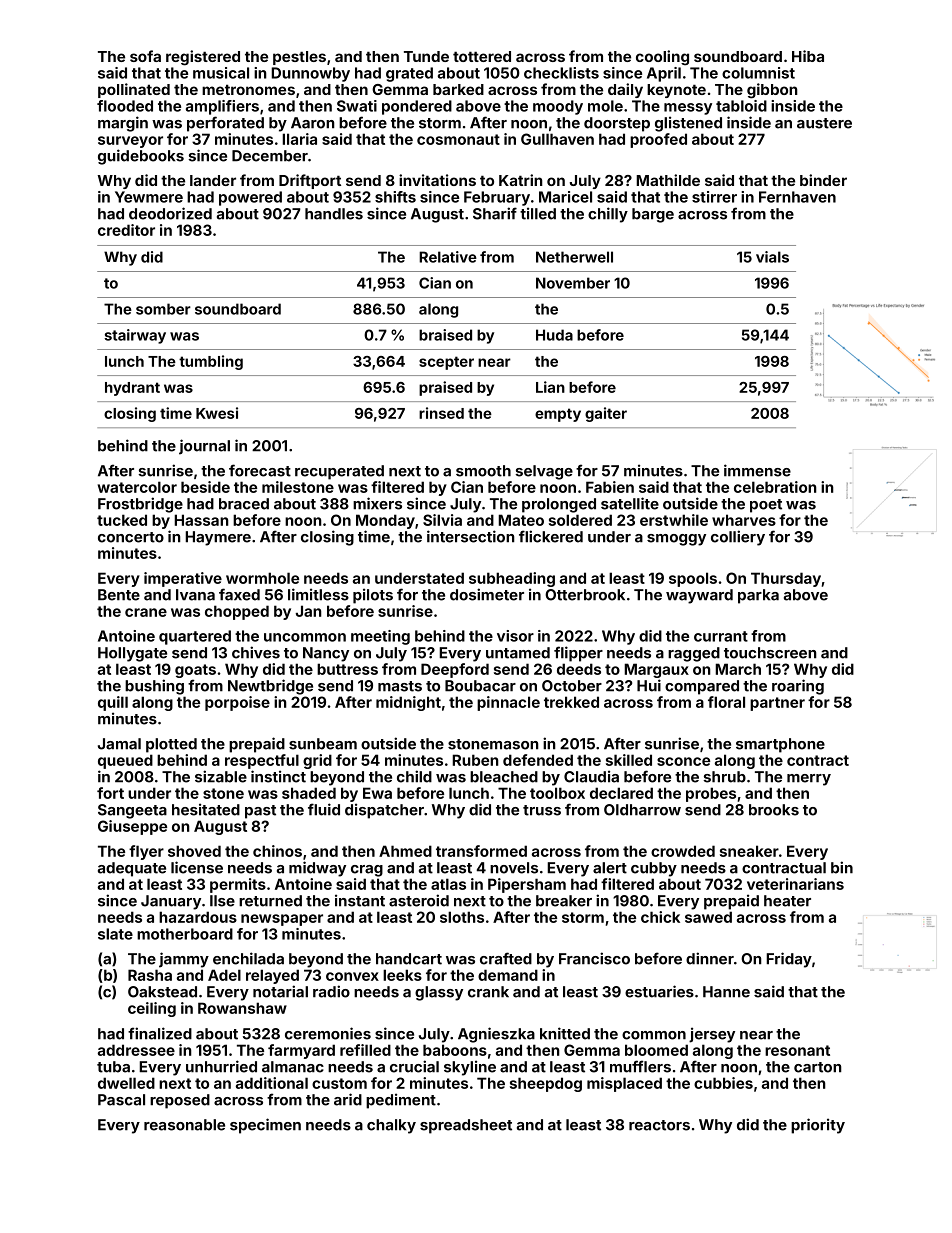 Image resolution: width=952 pixels, height=1233 pixels. Describe the element at coordinates (676, 540) in the screenshot. I see `smoggy` at that location.
